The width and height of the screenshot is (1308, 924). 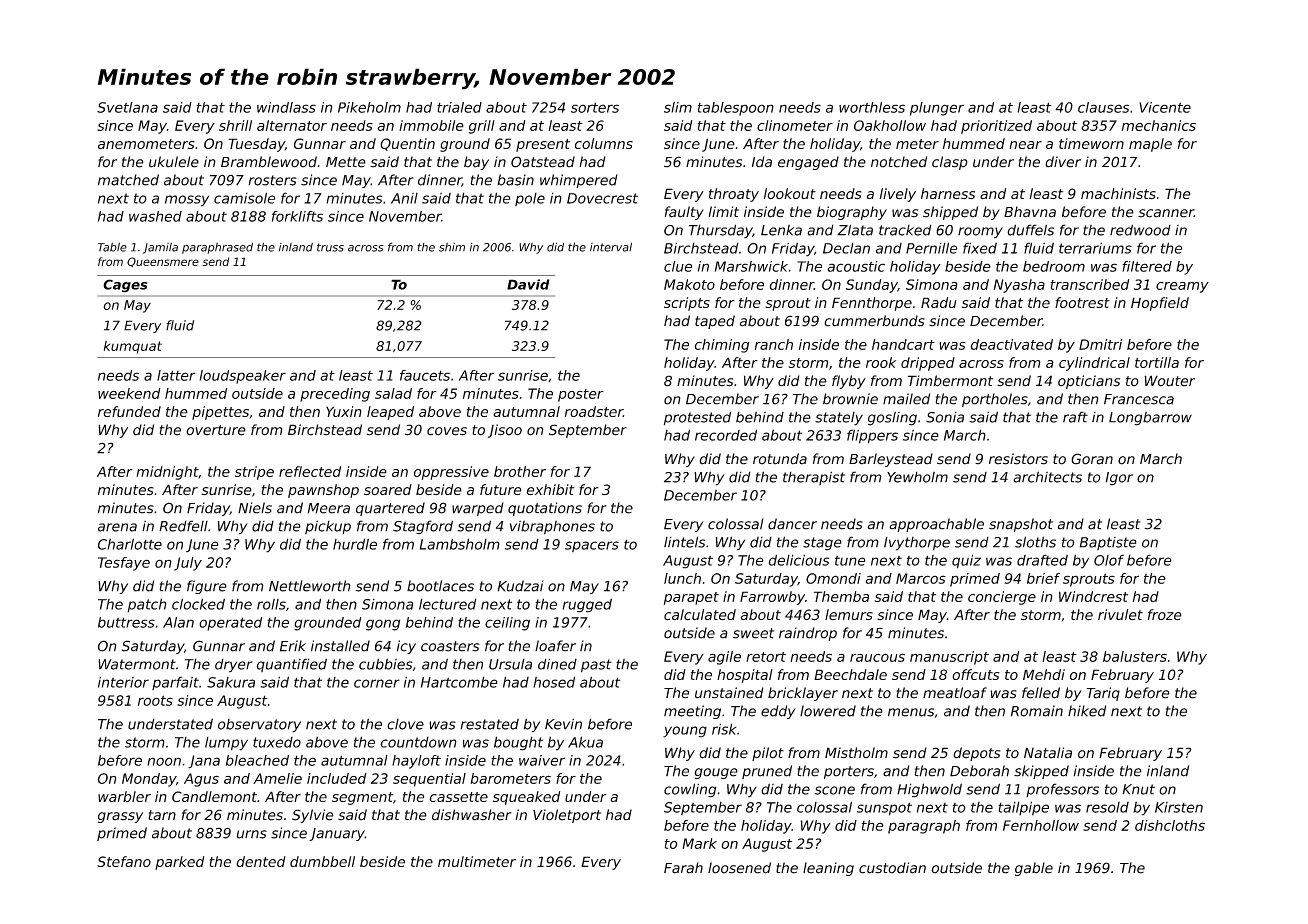 I want to click on dumbbell, so click(x=322, y=861).
